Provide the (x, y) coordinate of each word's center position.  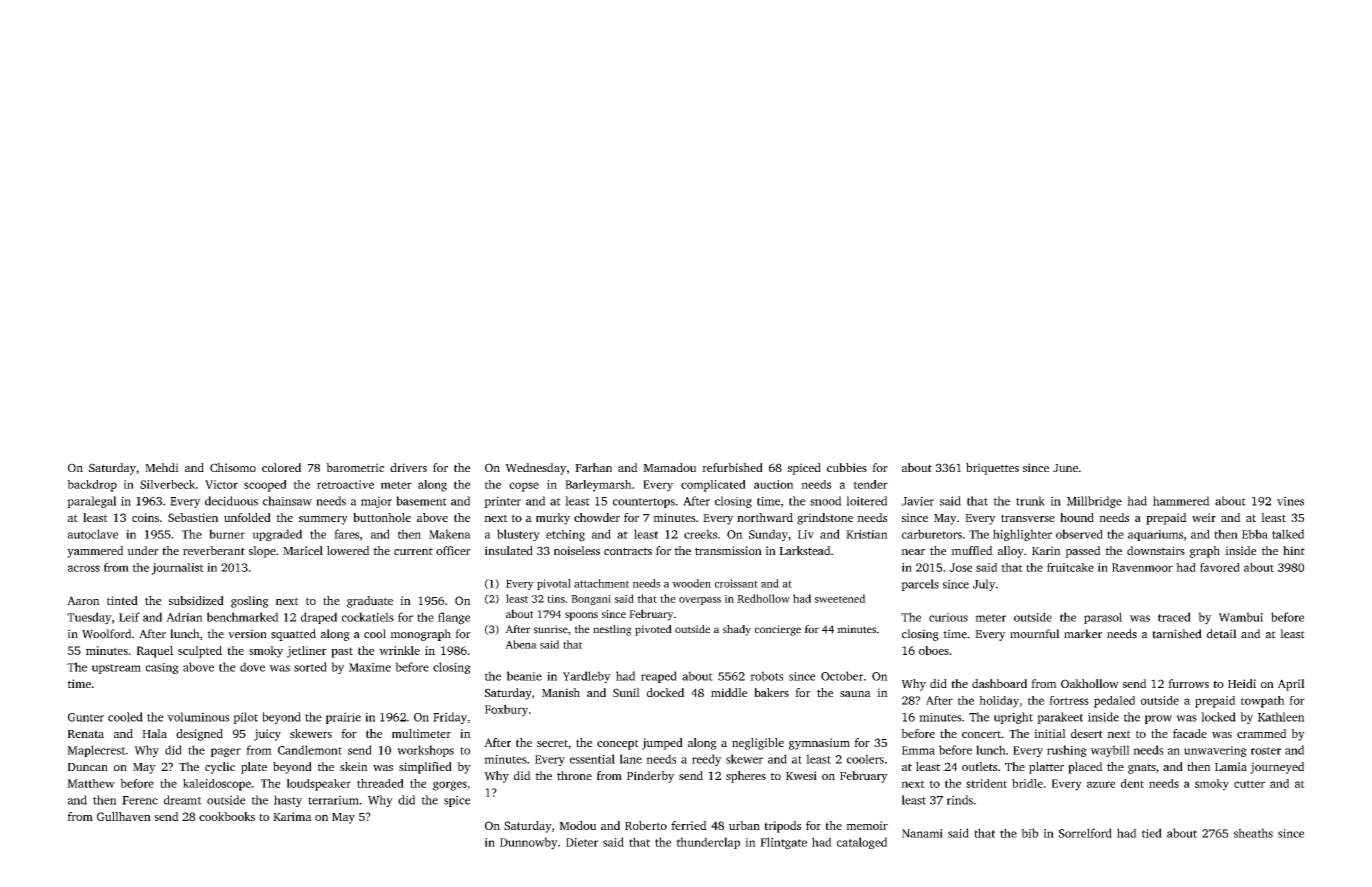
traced (1174, 617)
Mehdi (162, 467)
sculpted (200, 652)
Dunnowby (529, 843)
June (1065, 468)
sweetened (840, 598)
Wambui (1241, 617)
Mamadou (669, 467)
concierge (778, 630)
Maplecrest (96, 751)
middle (729, 692)
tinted (122, 600)
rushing (1067, 751)
